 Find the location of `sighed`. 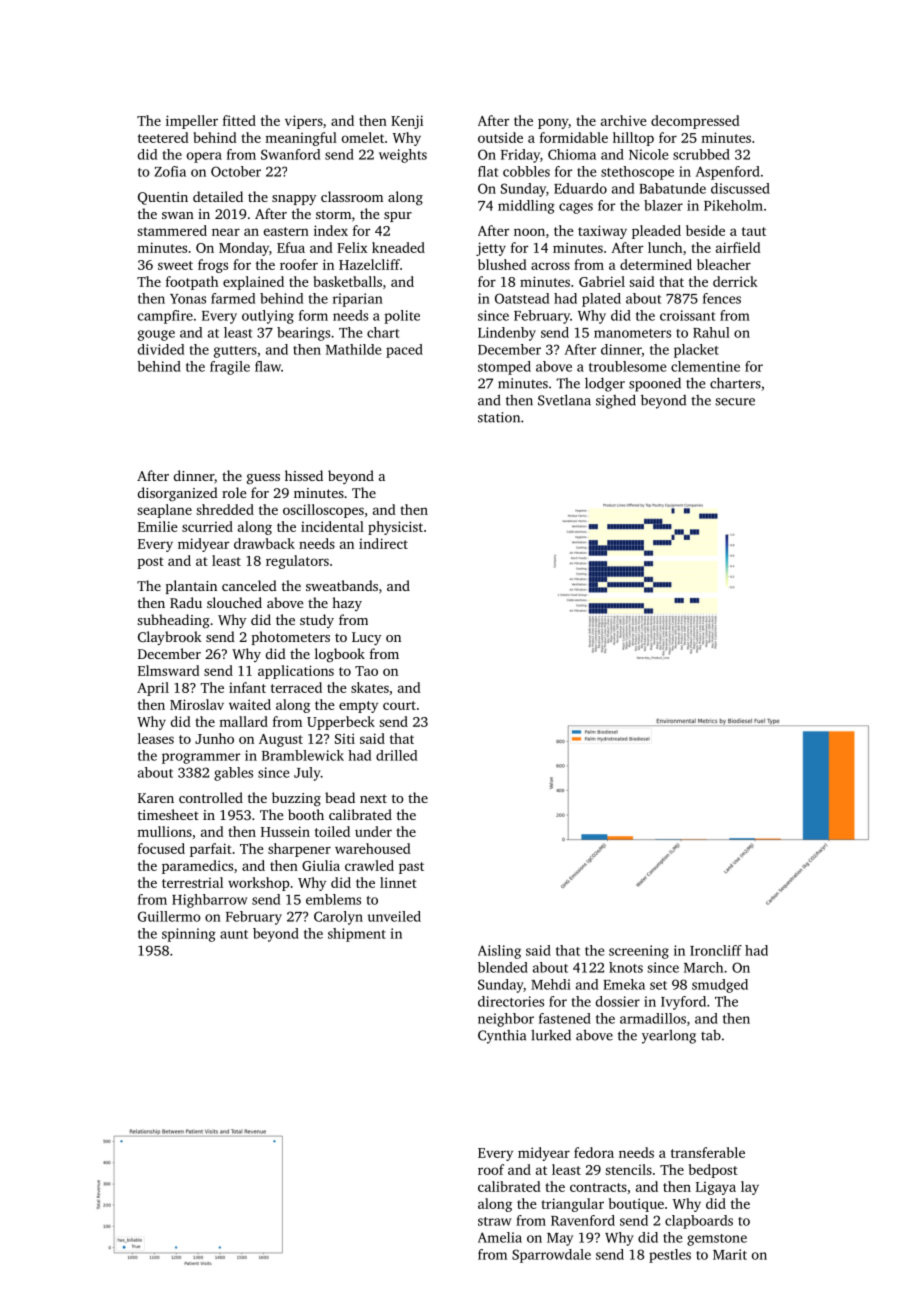

sighed is located at coordinates (616, 401).
